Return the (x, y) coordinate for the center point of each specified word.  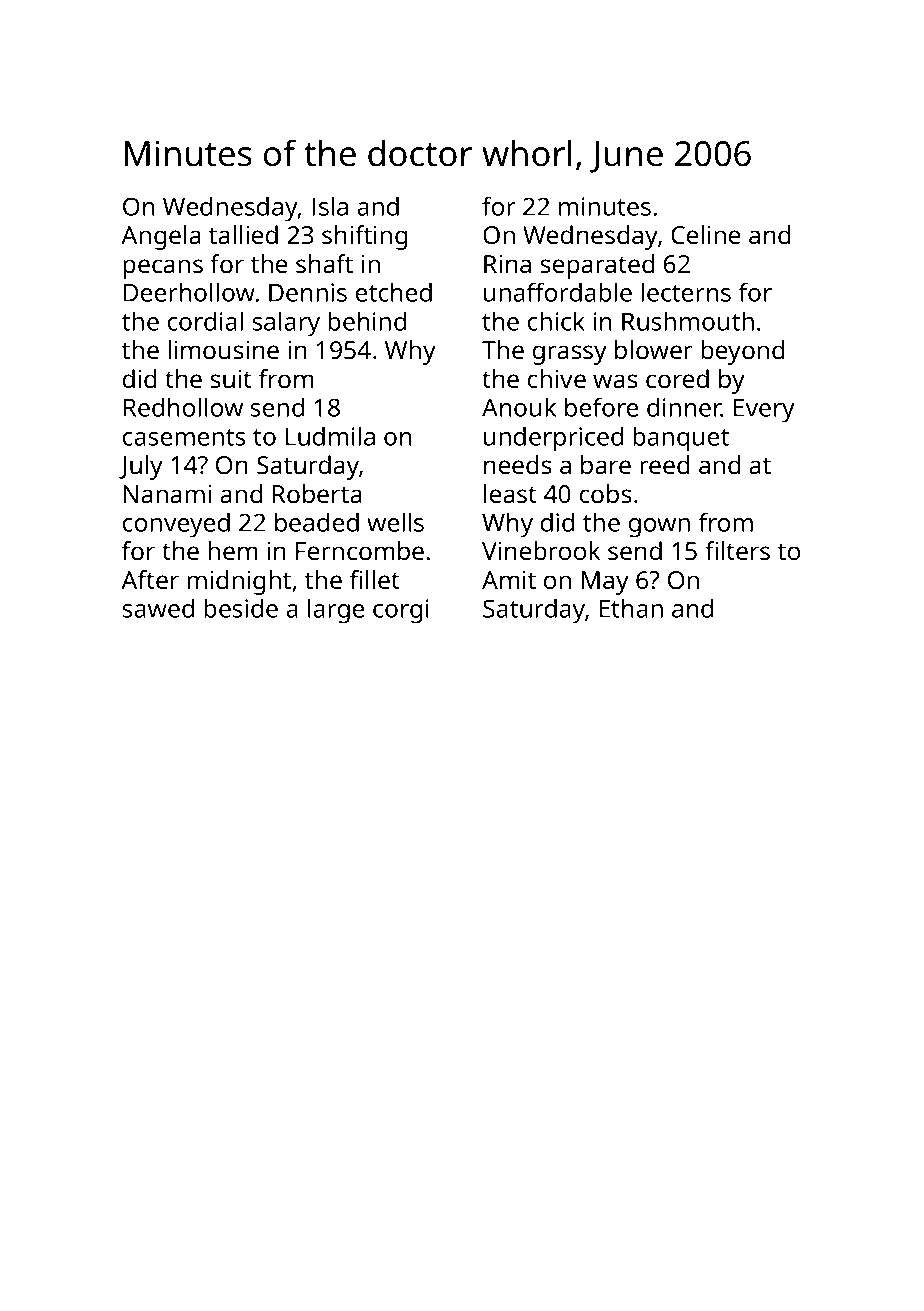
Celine (706, 235)
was (615, 381)
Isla (330, 206)
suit (231, 379)
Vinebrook (541, 551)
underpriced (553, 439)
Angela (161, 237)
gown (659, 528)
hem (232, 551)
